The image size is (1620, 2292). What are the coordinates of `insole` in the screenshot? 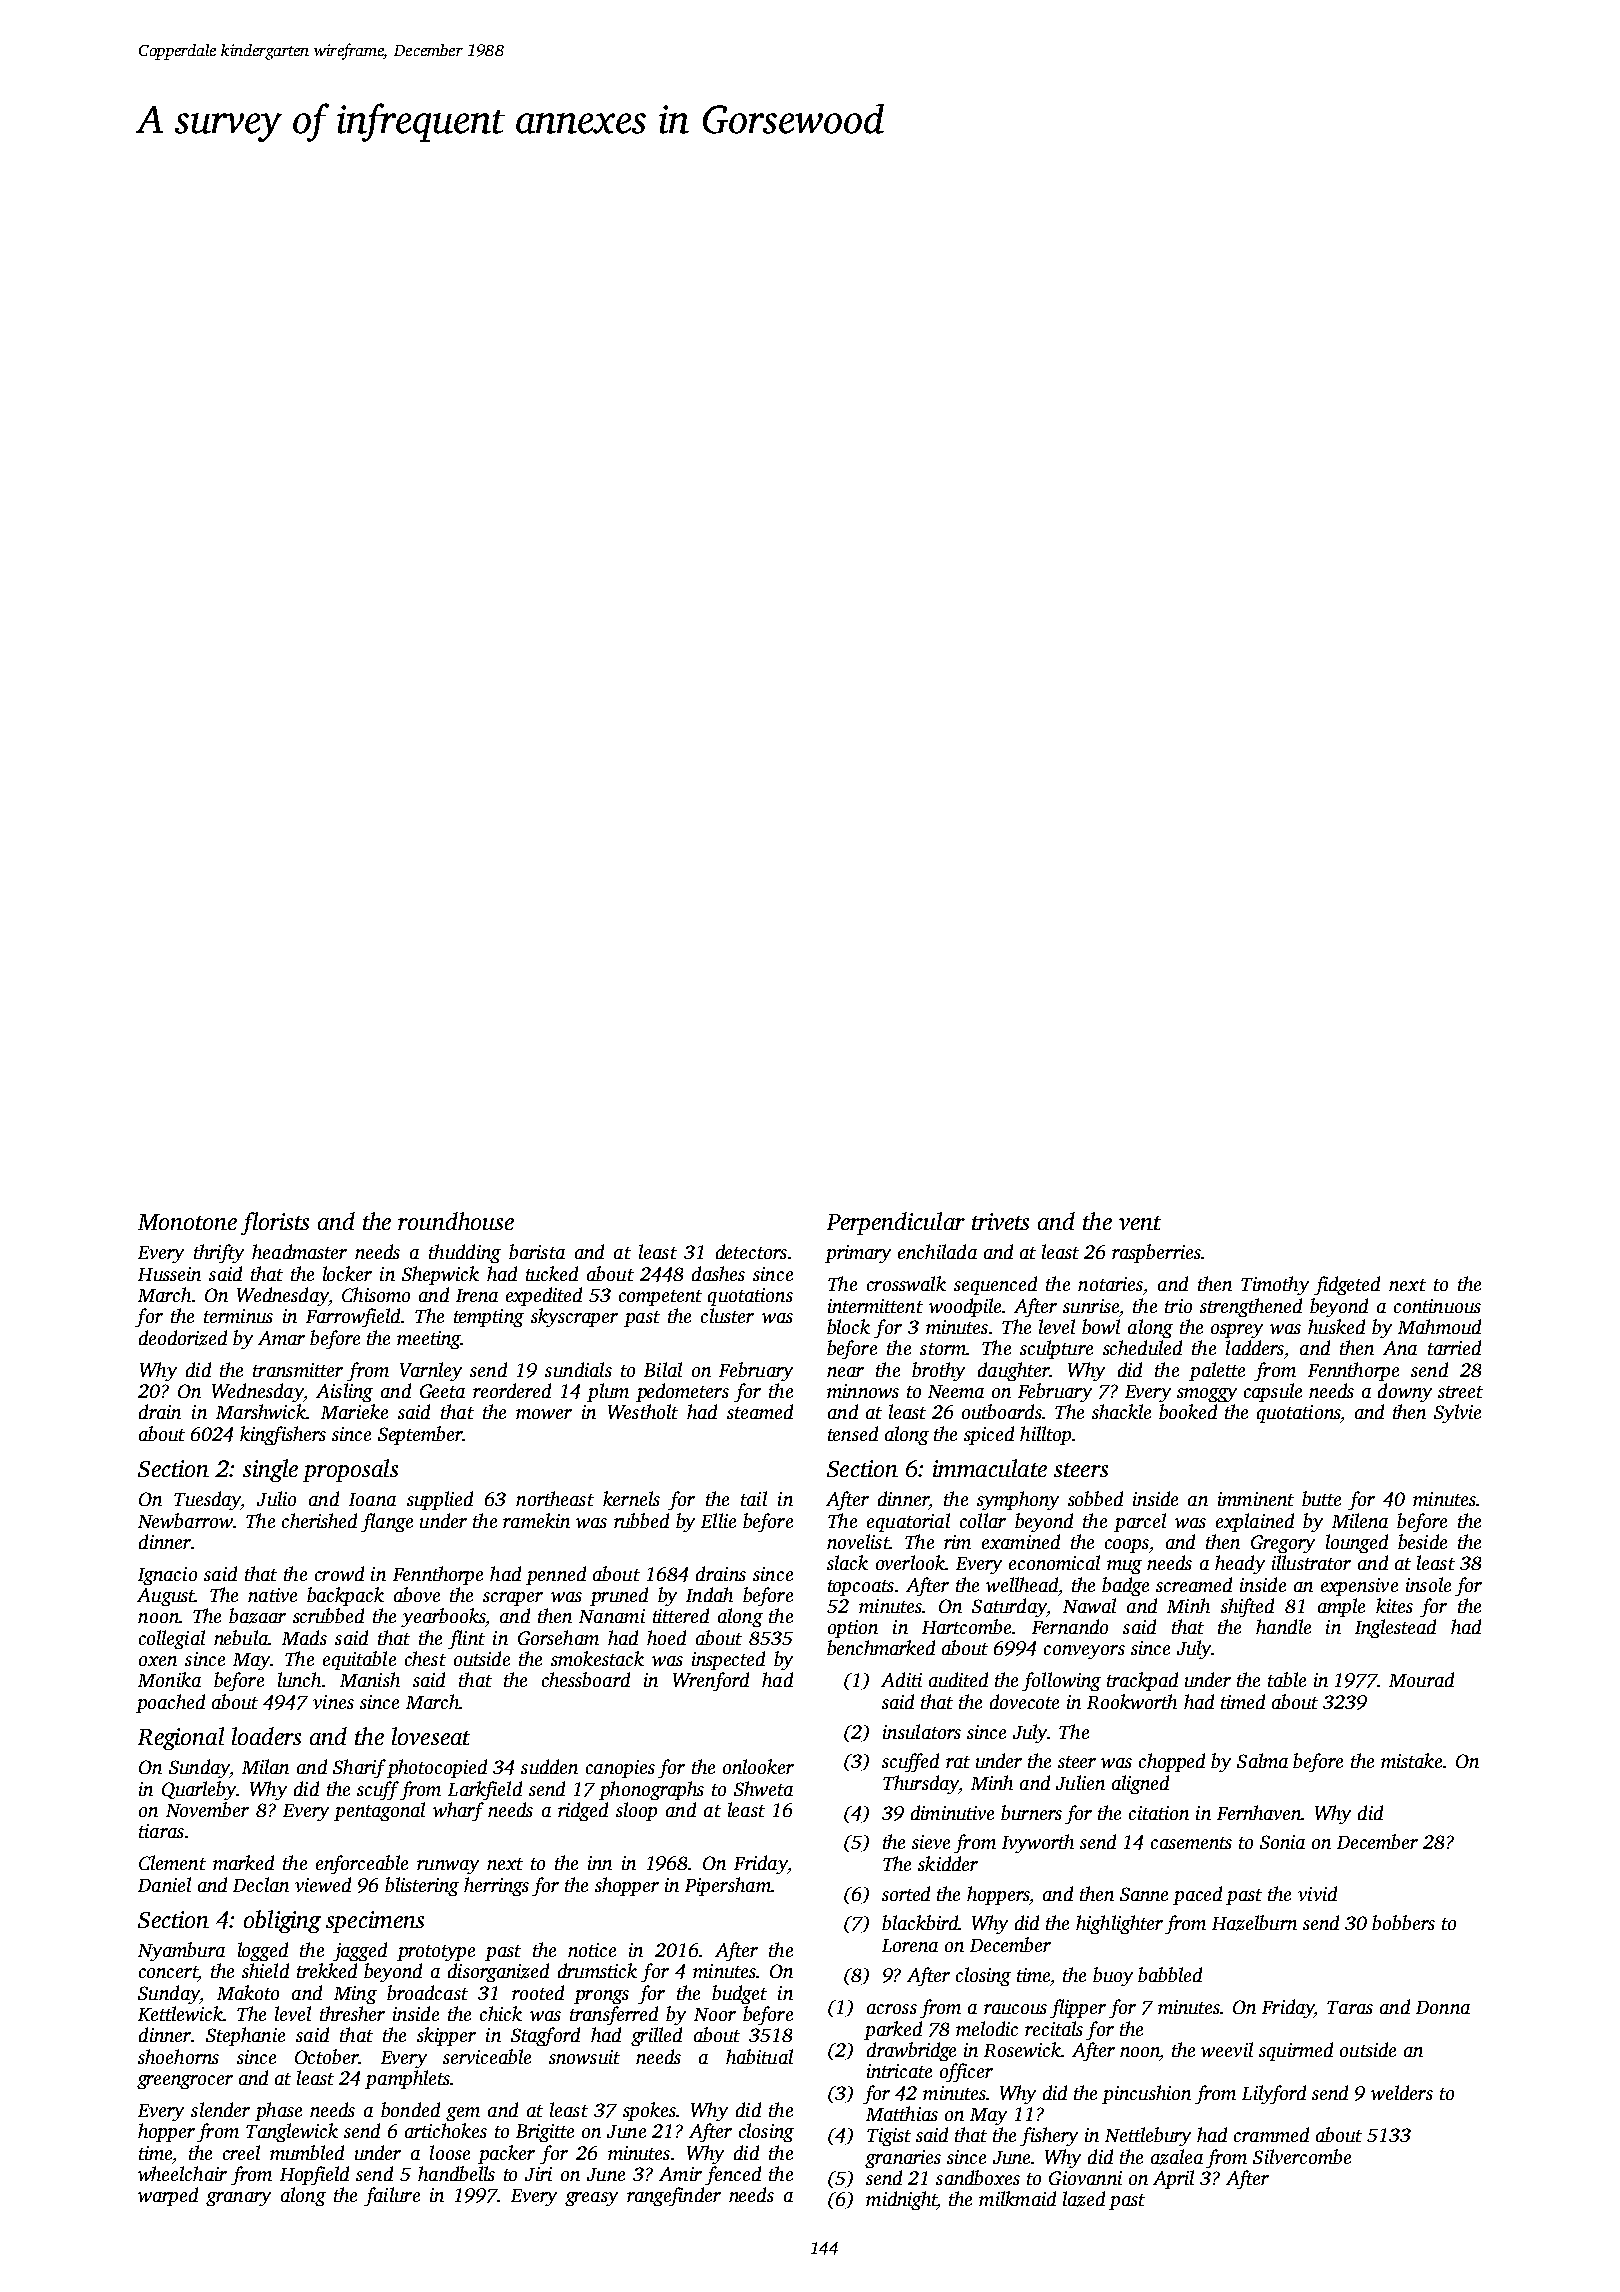 It's located at (1428, 1584).
